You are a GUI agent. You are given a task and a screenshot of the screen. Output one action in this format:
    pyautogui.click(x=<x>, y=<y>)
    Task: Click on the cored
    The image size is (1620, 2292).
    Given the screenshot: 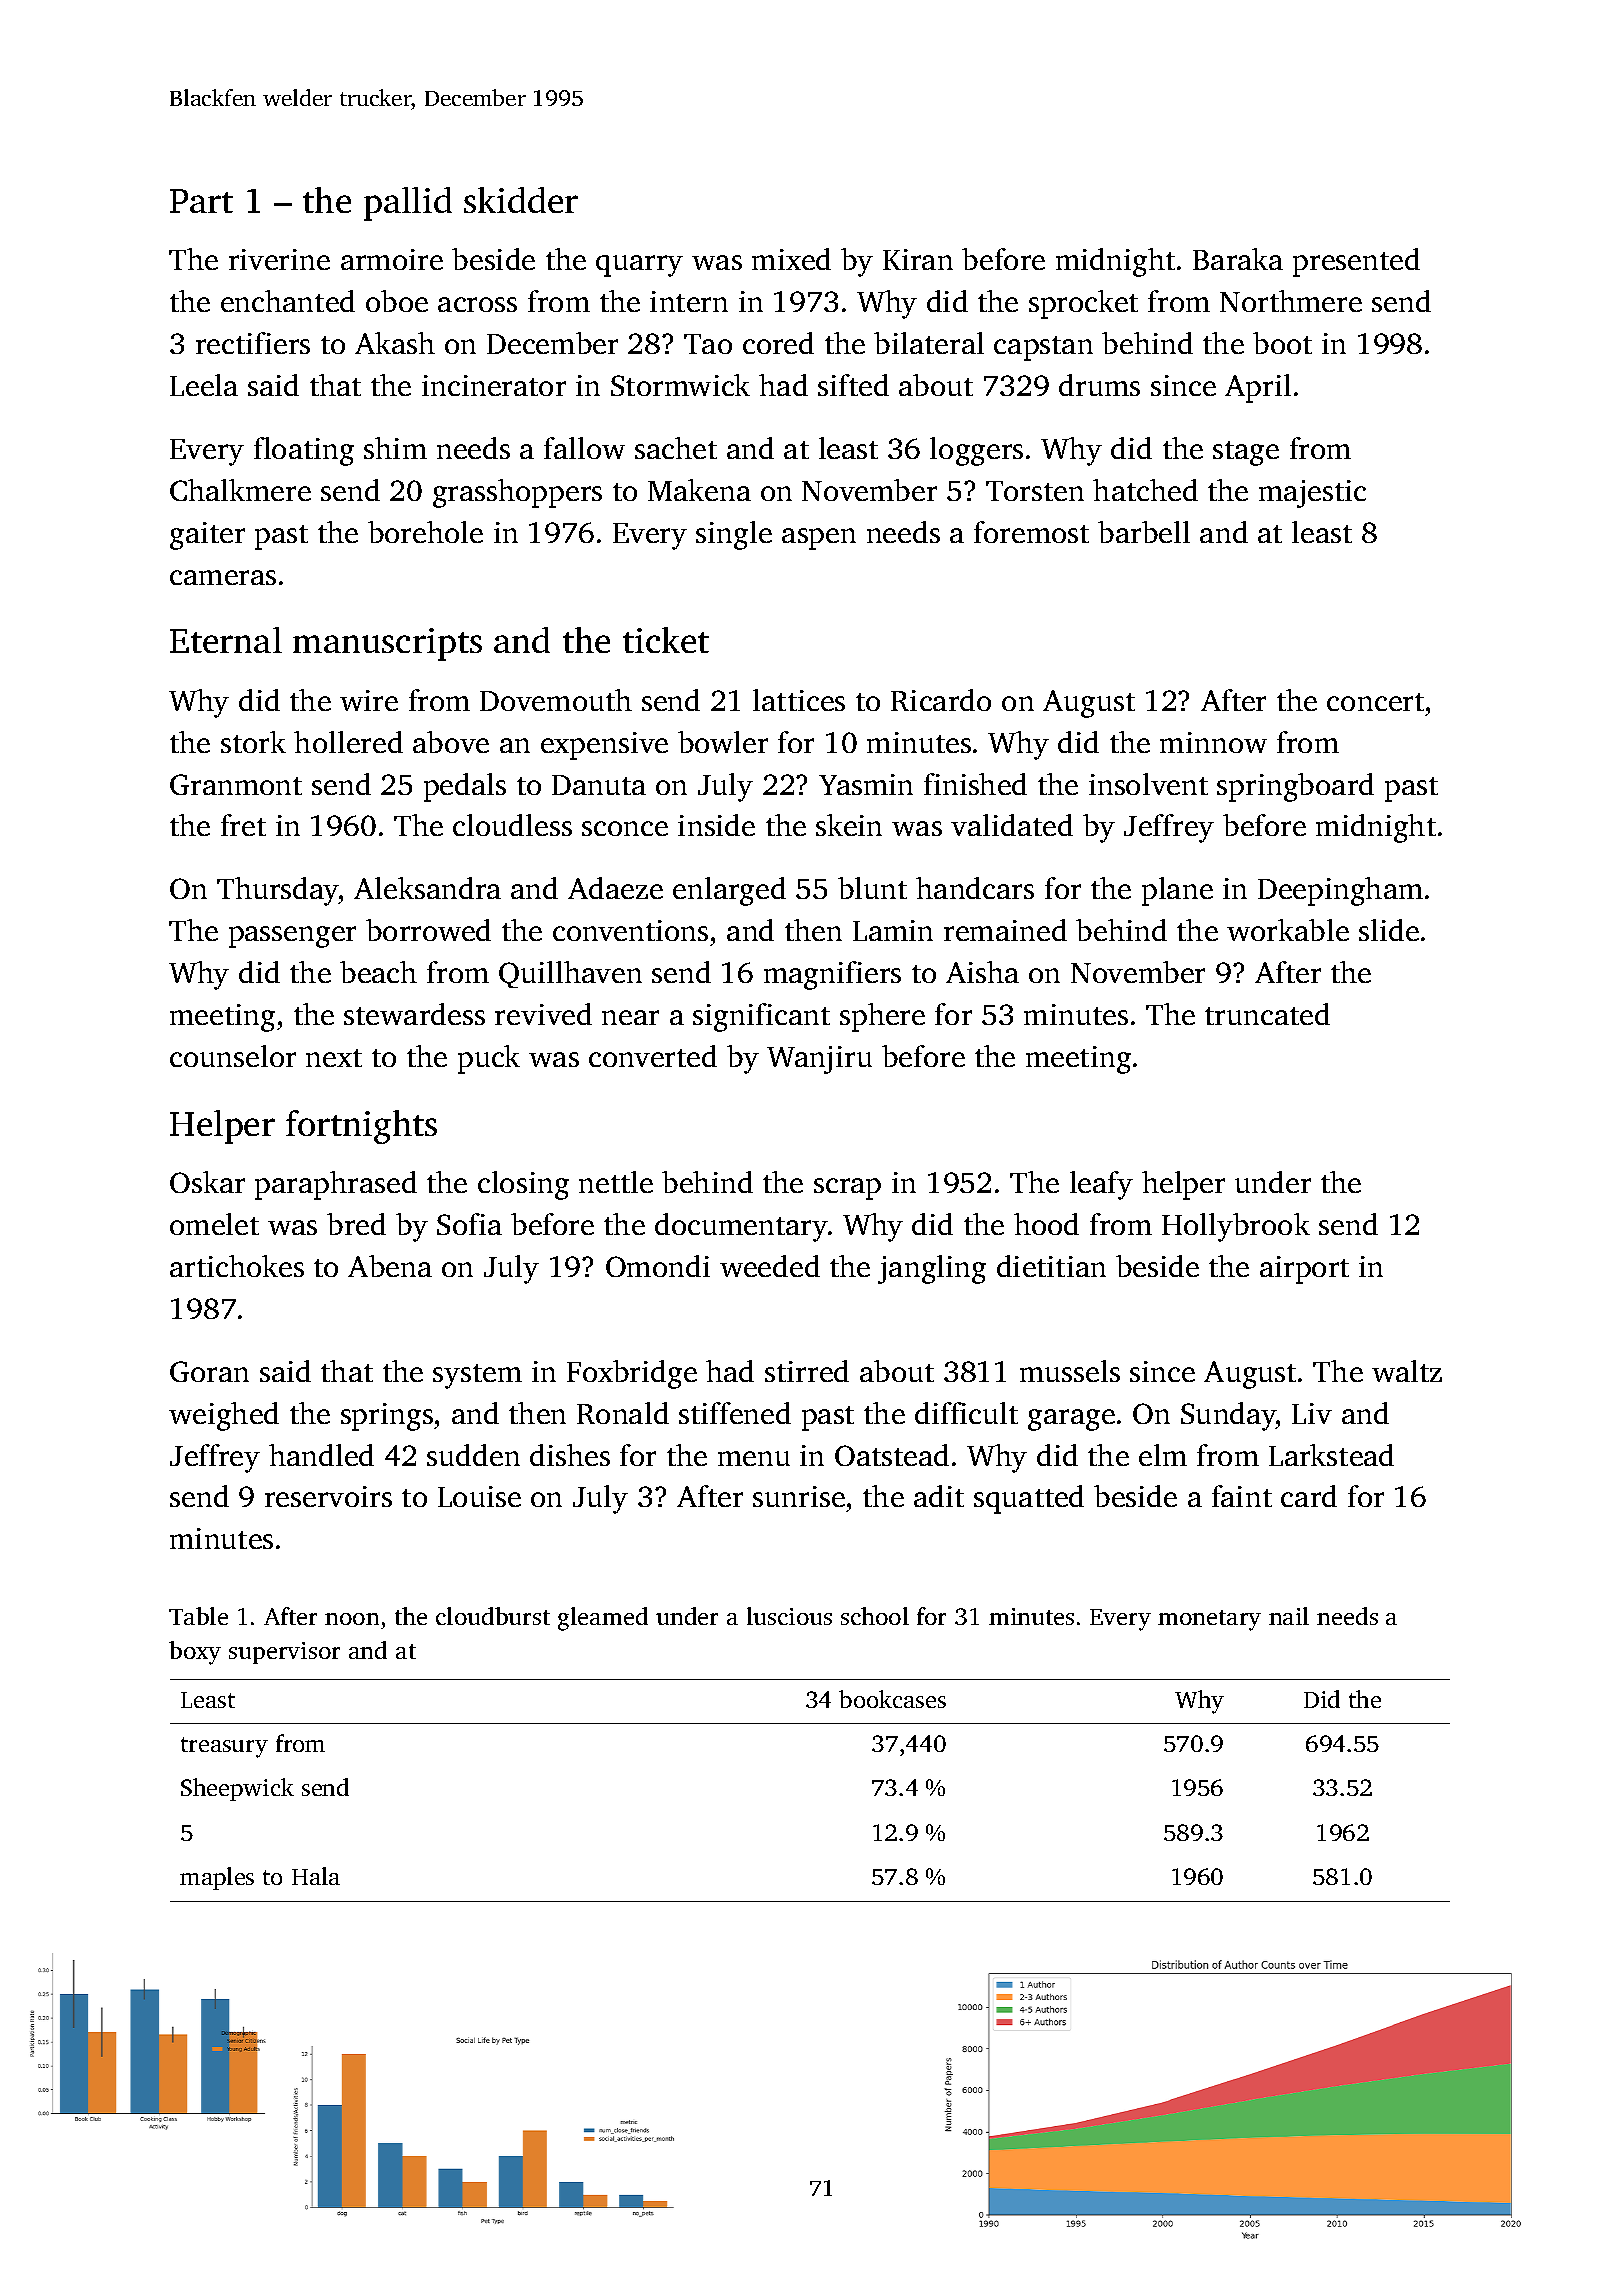 What is the action you would take?
    pyautogui.click(x=778, y=343)
